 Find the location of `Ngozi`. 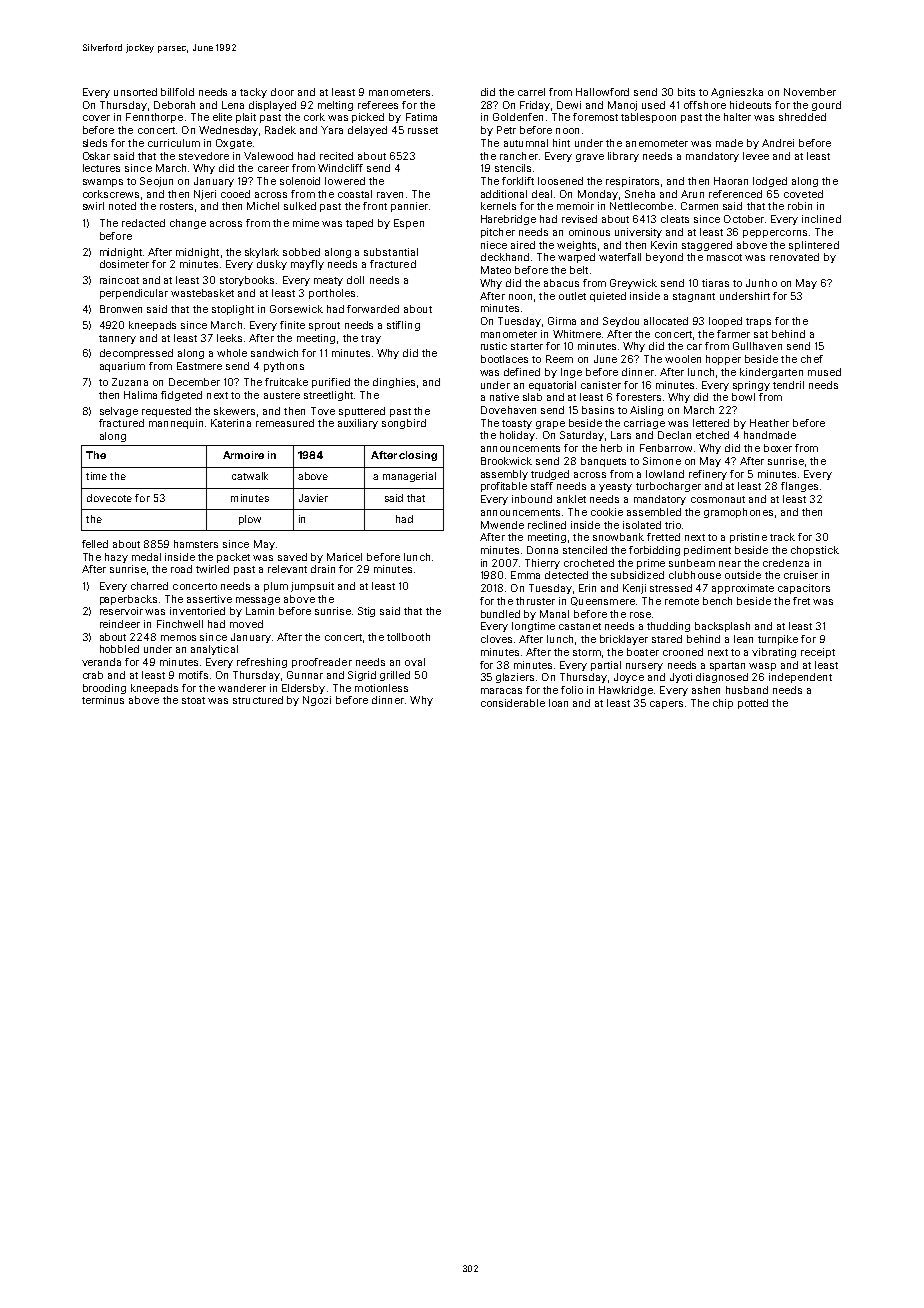

Ngozi is located at coordinates (317, 701).
